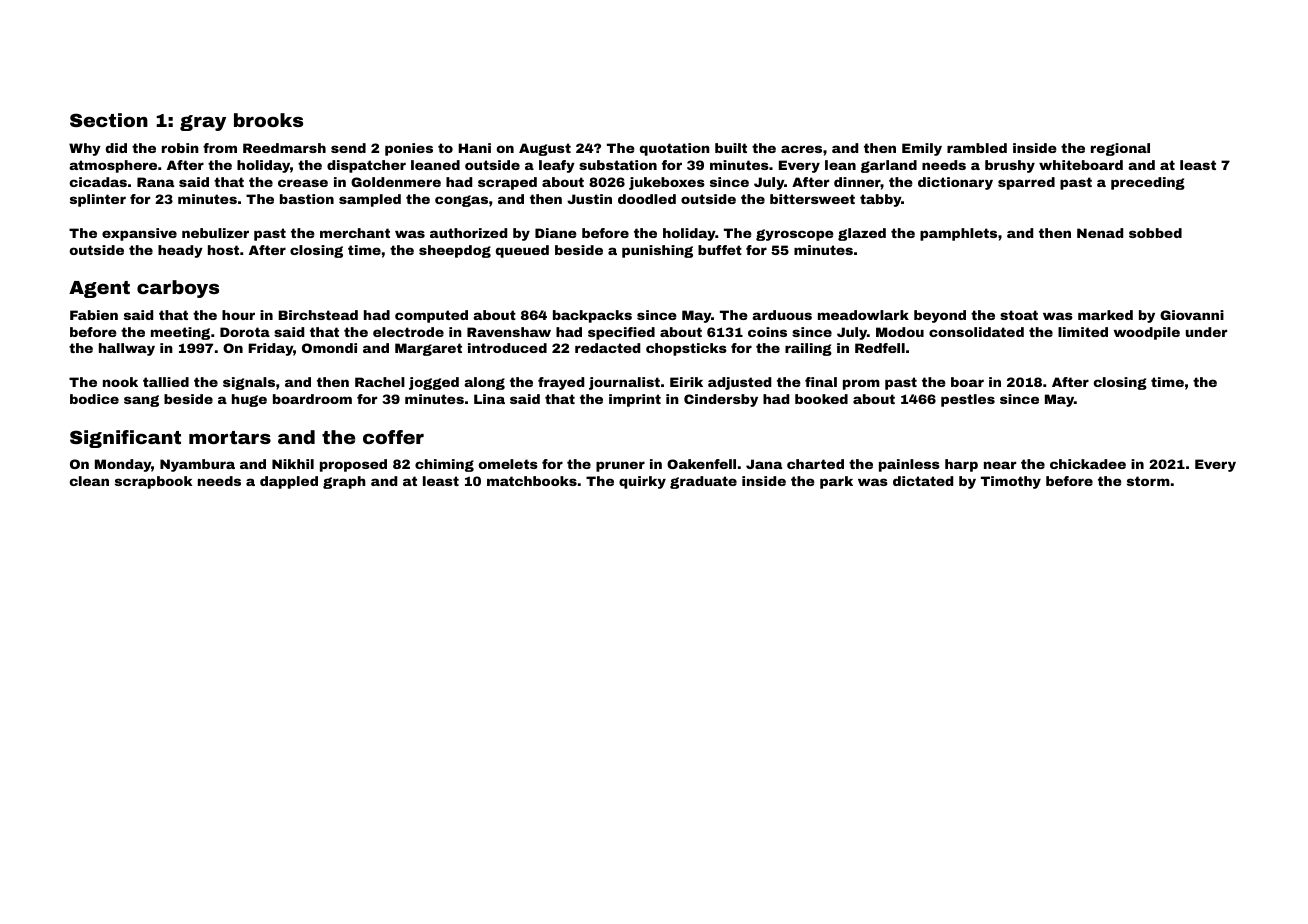 The image size is (1308, 924). What do you see at coordinates (556, 233) in the image?
I see `Diane` at bounding box center [556, 233].
